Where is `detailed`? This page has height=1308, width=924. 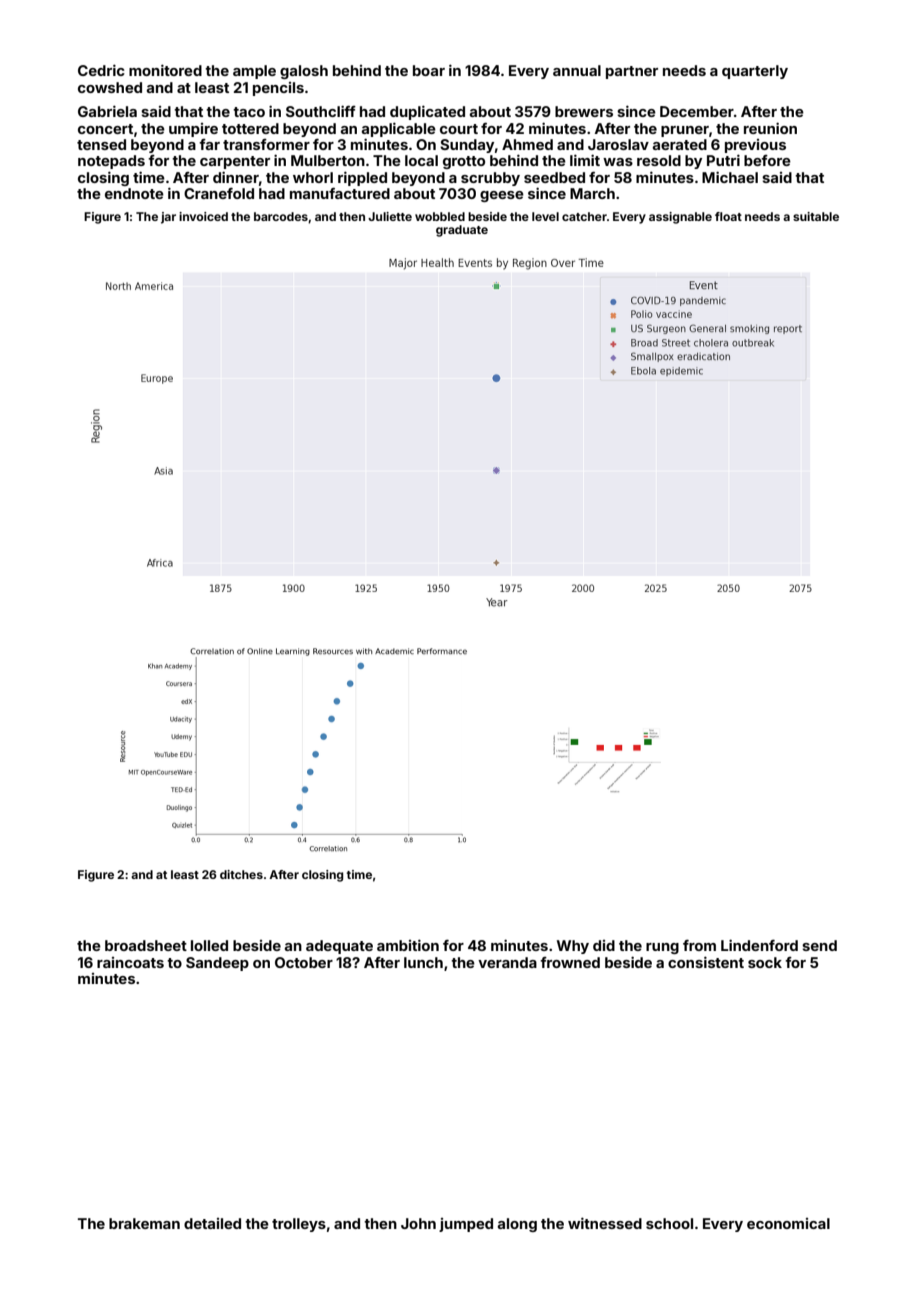 detailed is located at coordinates (212, 1223).
